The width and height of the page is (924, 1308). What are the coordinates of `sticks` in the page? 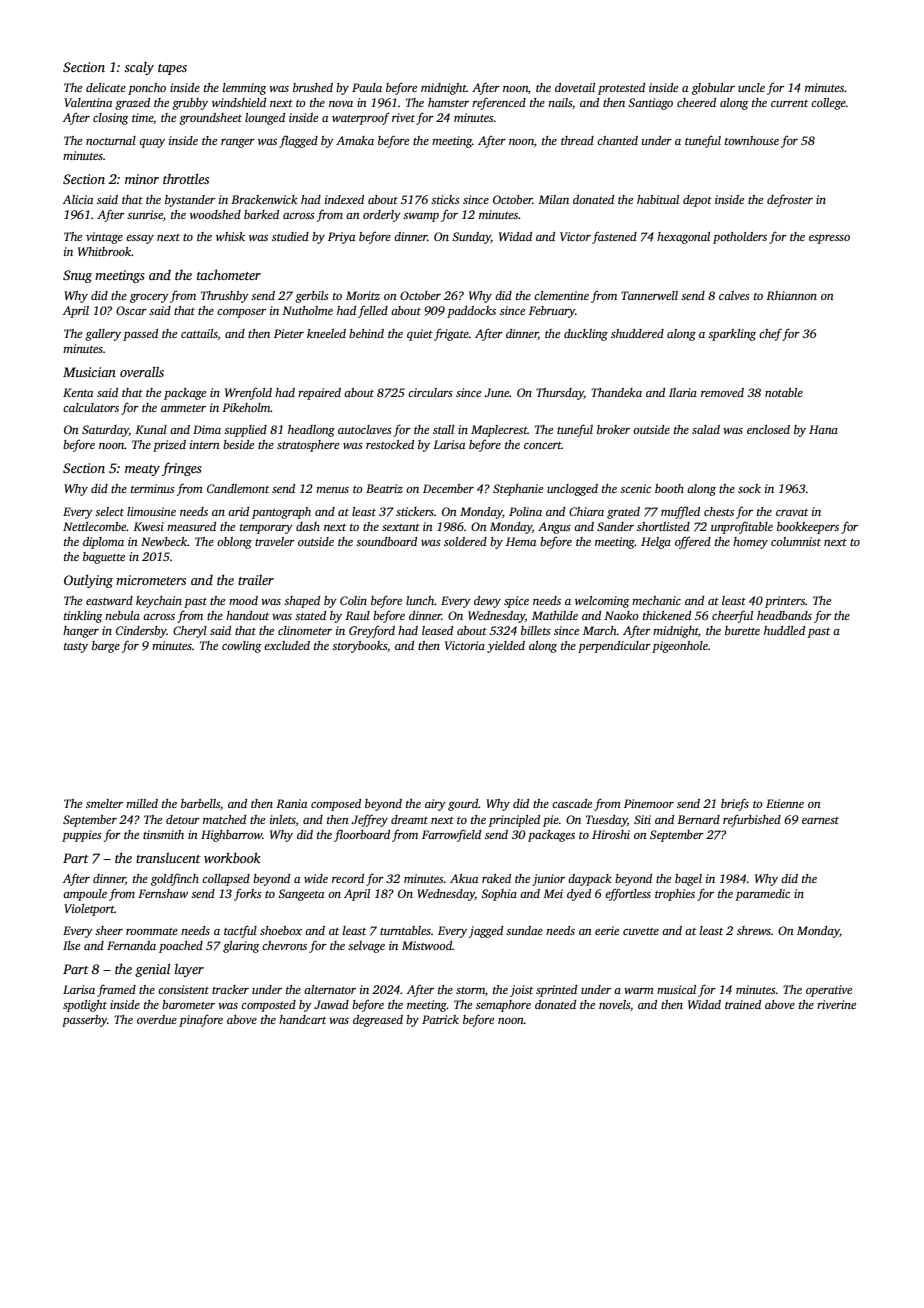 It's located at (445, 199).
